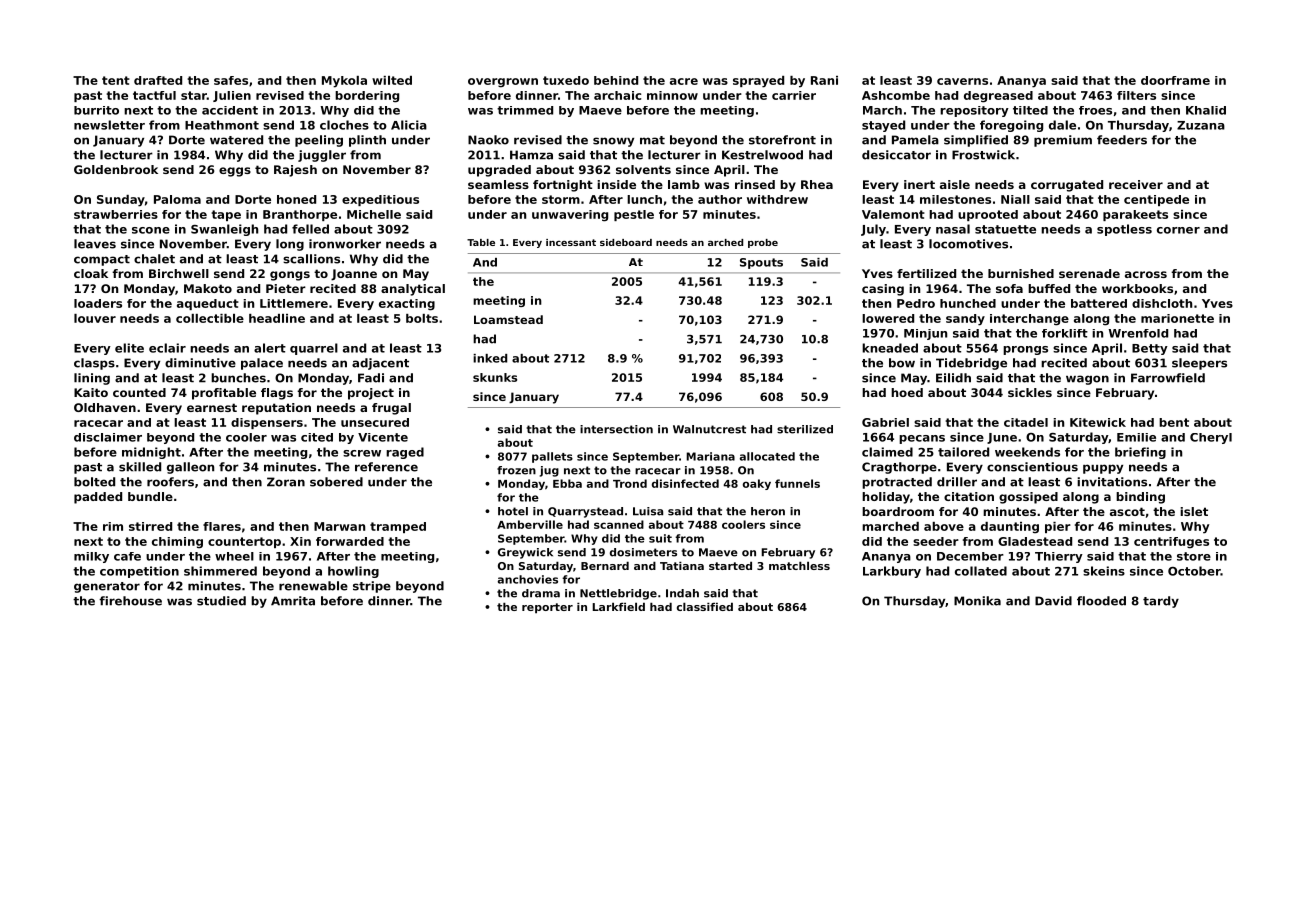  What do you see at coordinates (563, 186) in the document?
I see `fortnight` at bounding box center [563, 186].
